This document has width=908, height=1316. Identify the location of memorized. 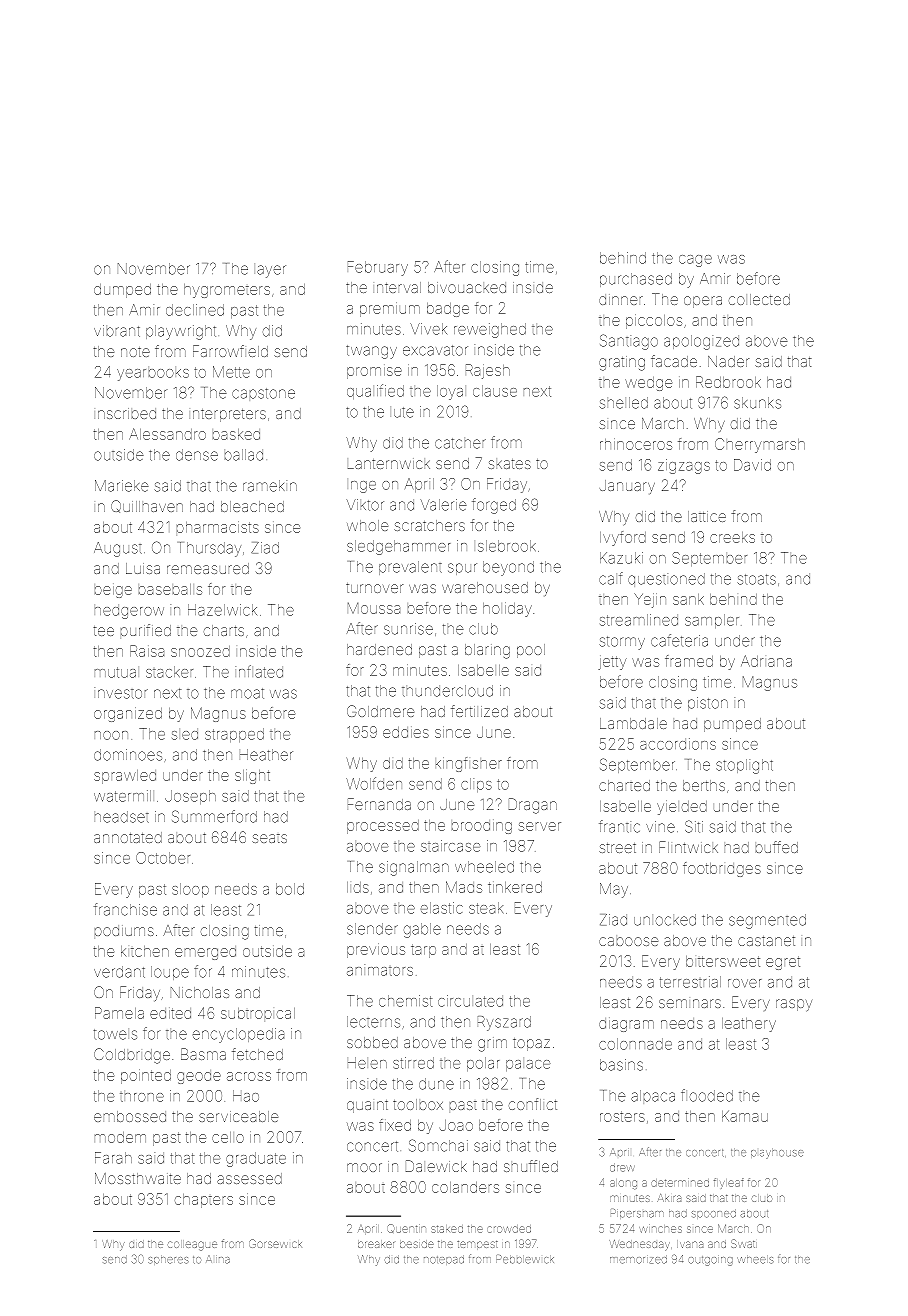
(638, 1259).
